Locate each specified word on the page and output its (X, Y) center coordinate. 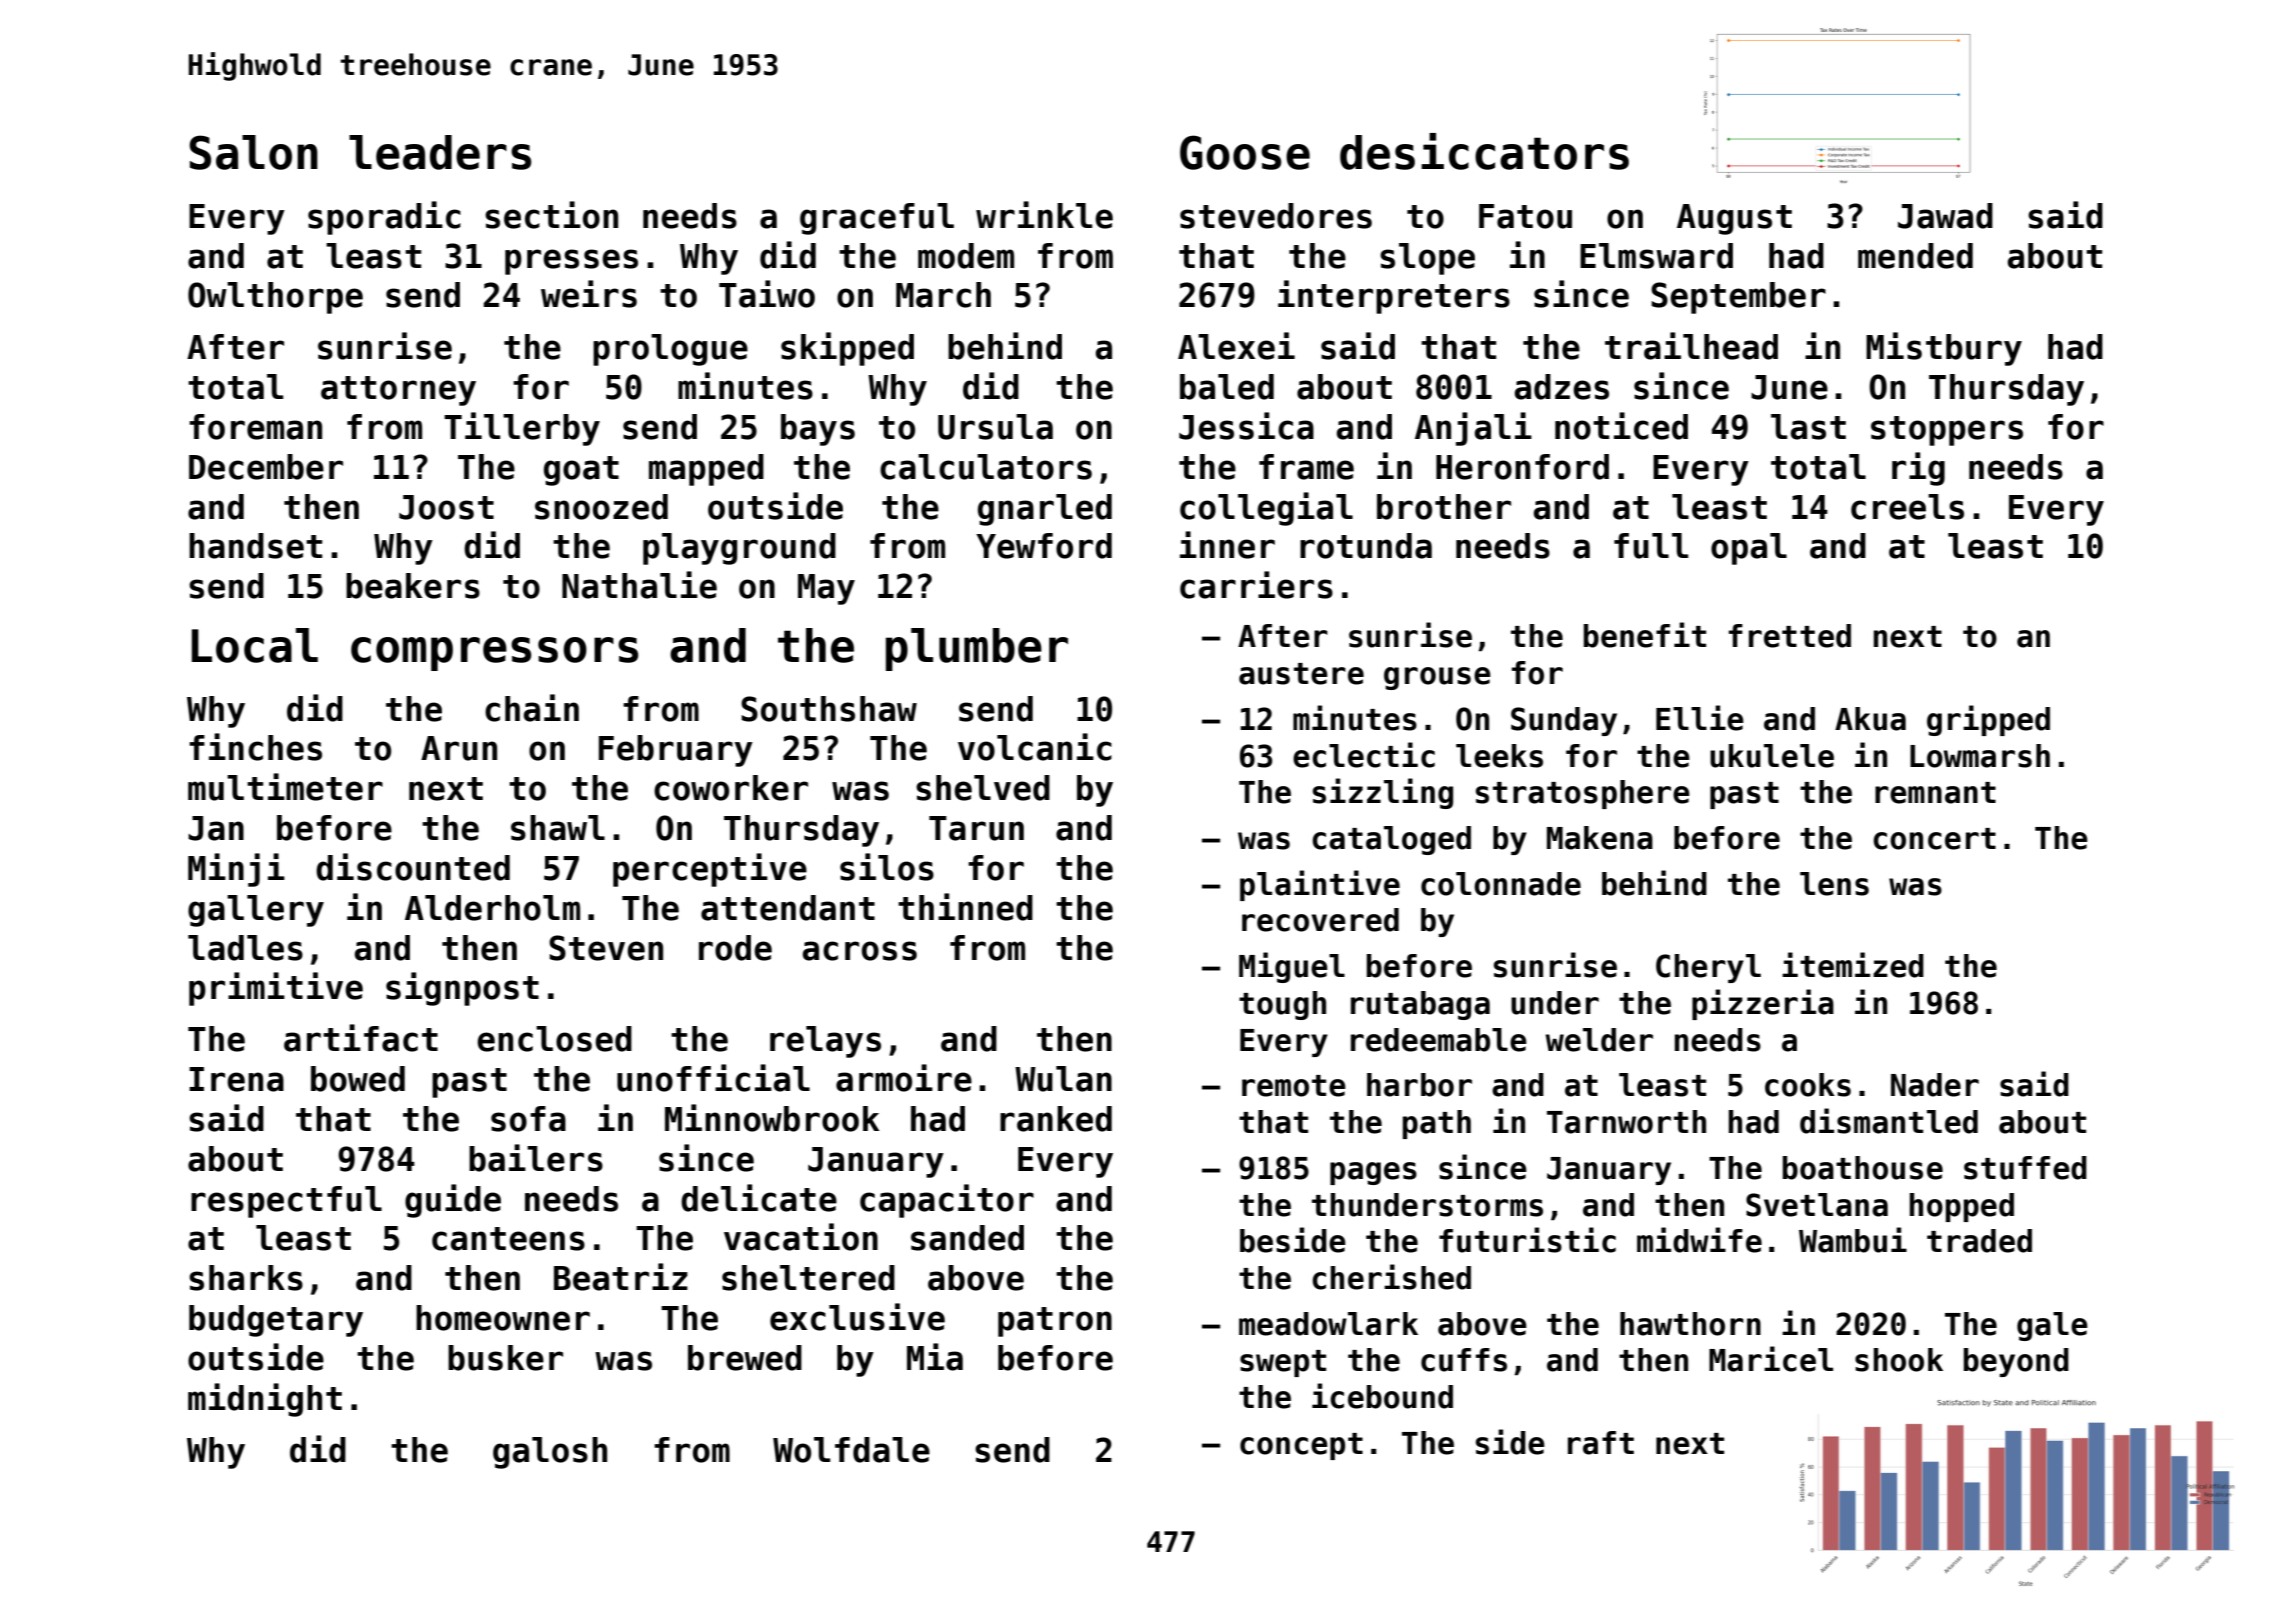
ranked (1056, 1119)
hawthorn (1690, 1324)
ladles (245, 948)
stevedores (1276, 216)
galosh (550, 1453)
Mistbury (1944, 349)
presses (571, 262)
